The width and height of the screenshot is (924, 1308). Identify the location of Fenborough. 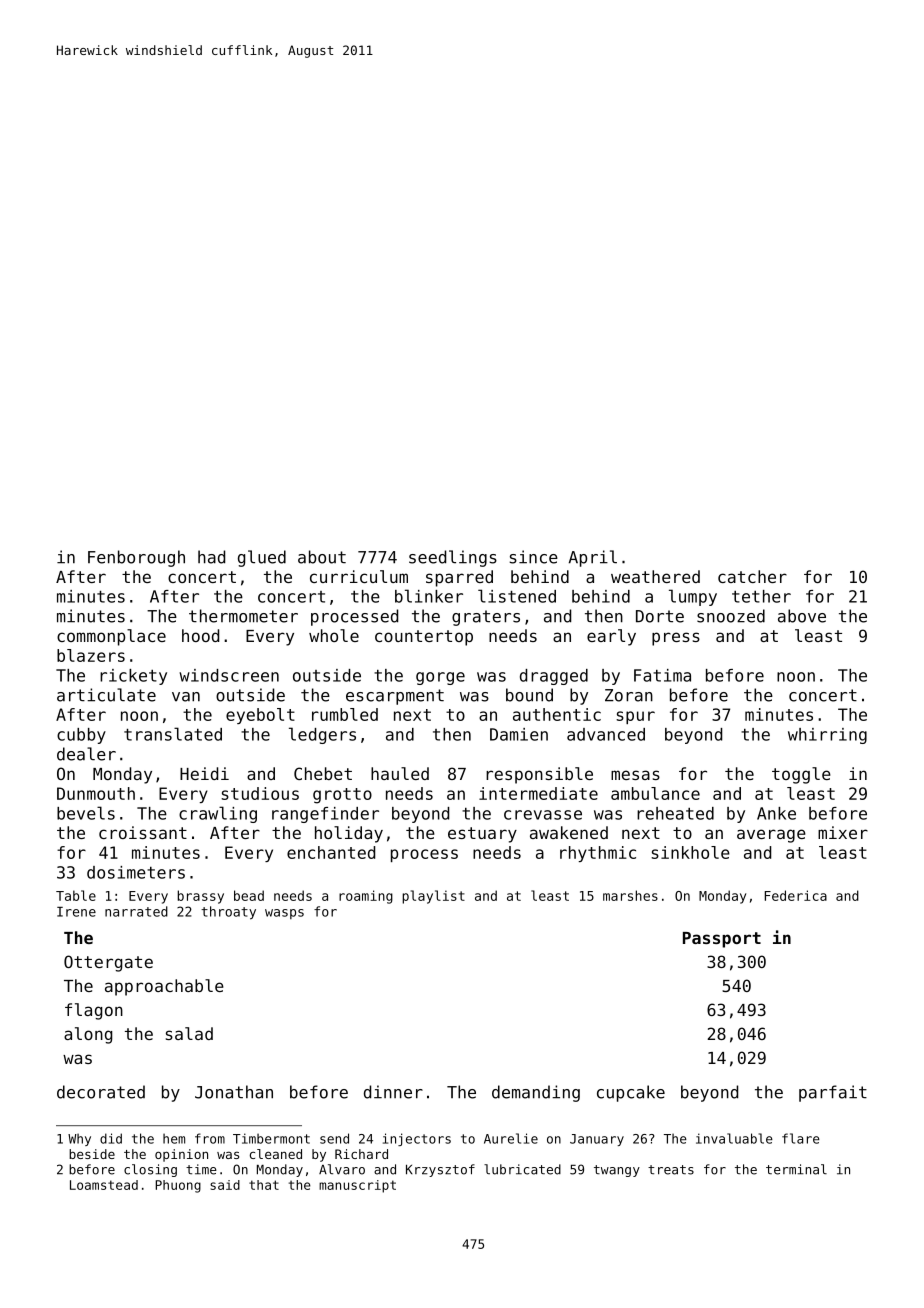
(136, 558).
